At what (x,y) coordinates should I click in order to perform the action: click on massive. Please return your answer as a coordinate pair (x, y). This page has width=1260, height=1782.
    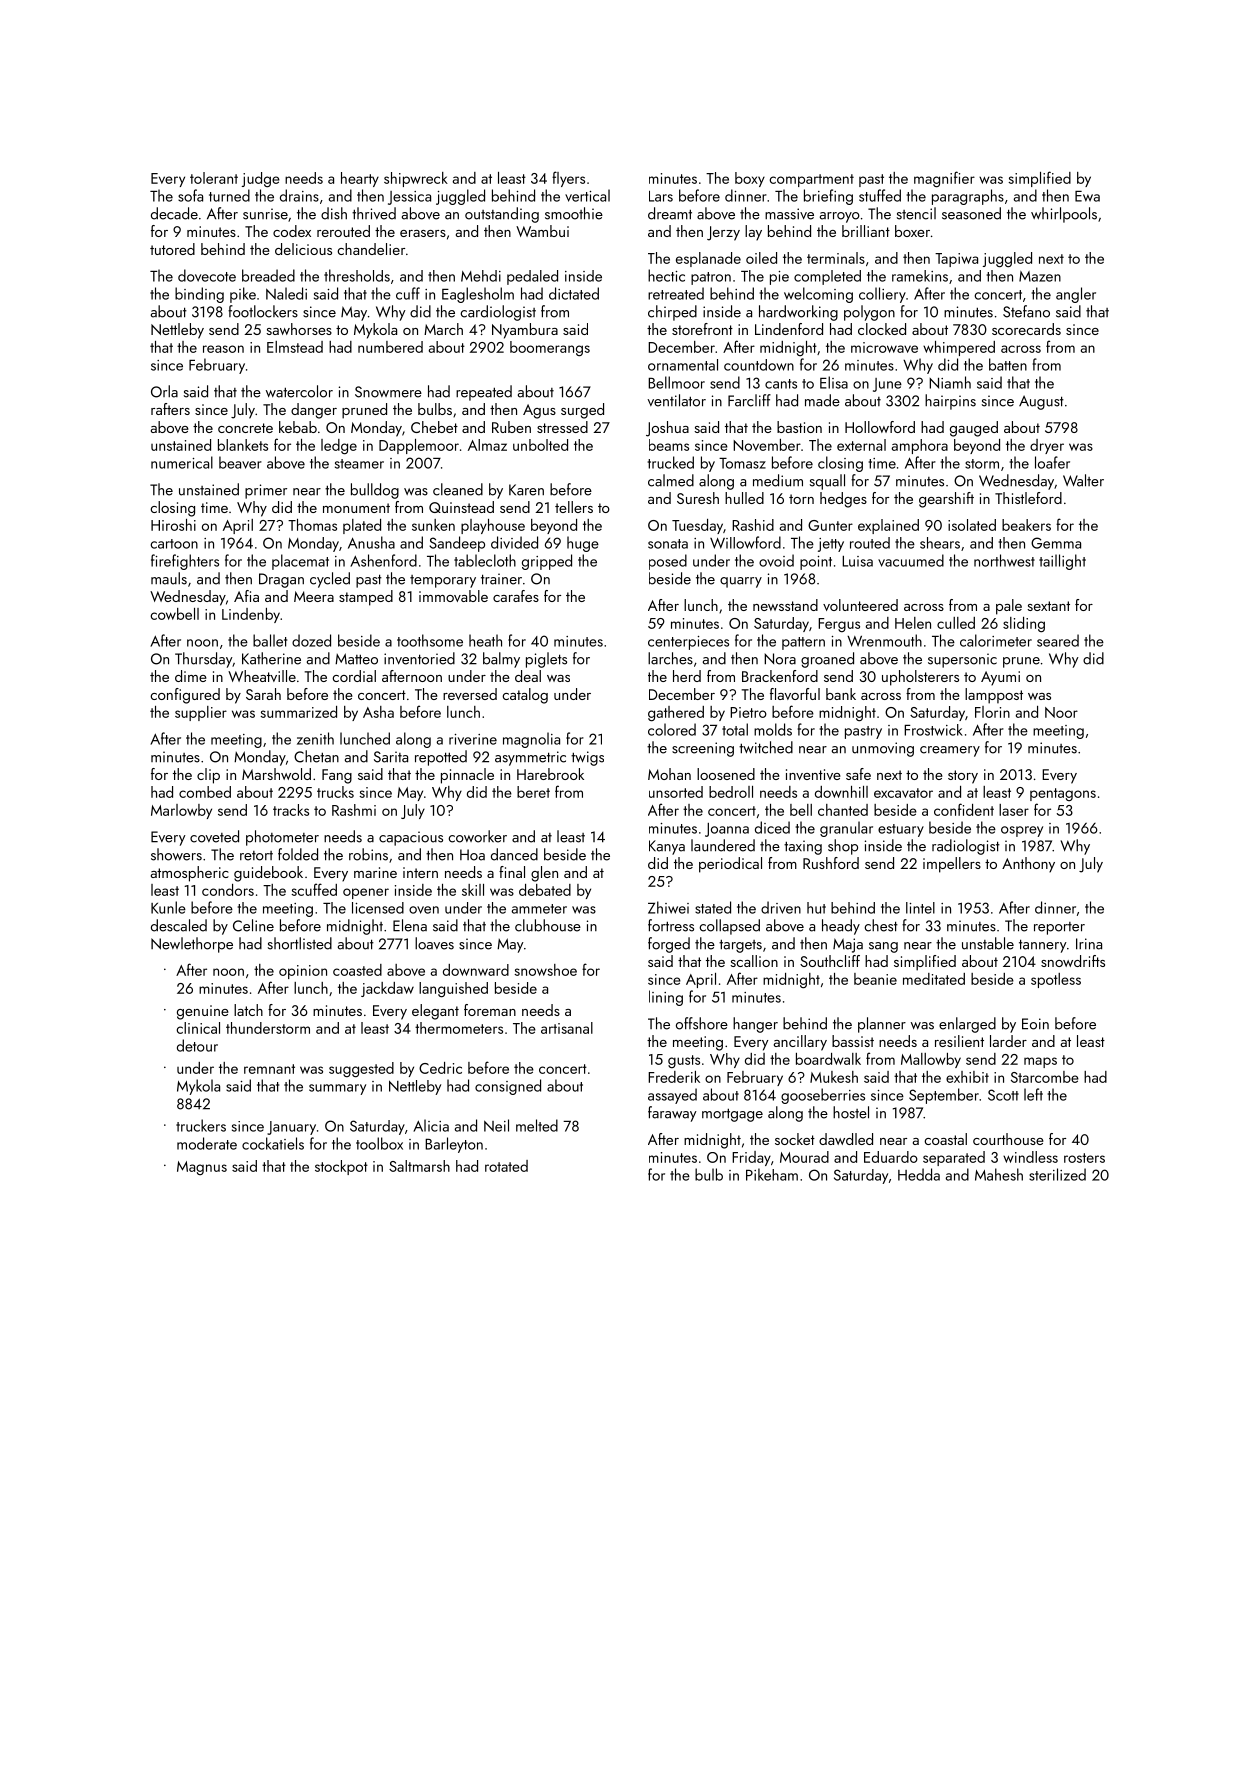
    Looking at the image, I should click on (789, 214).
